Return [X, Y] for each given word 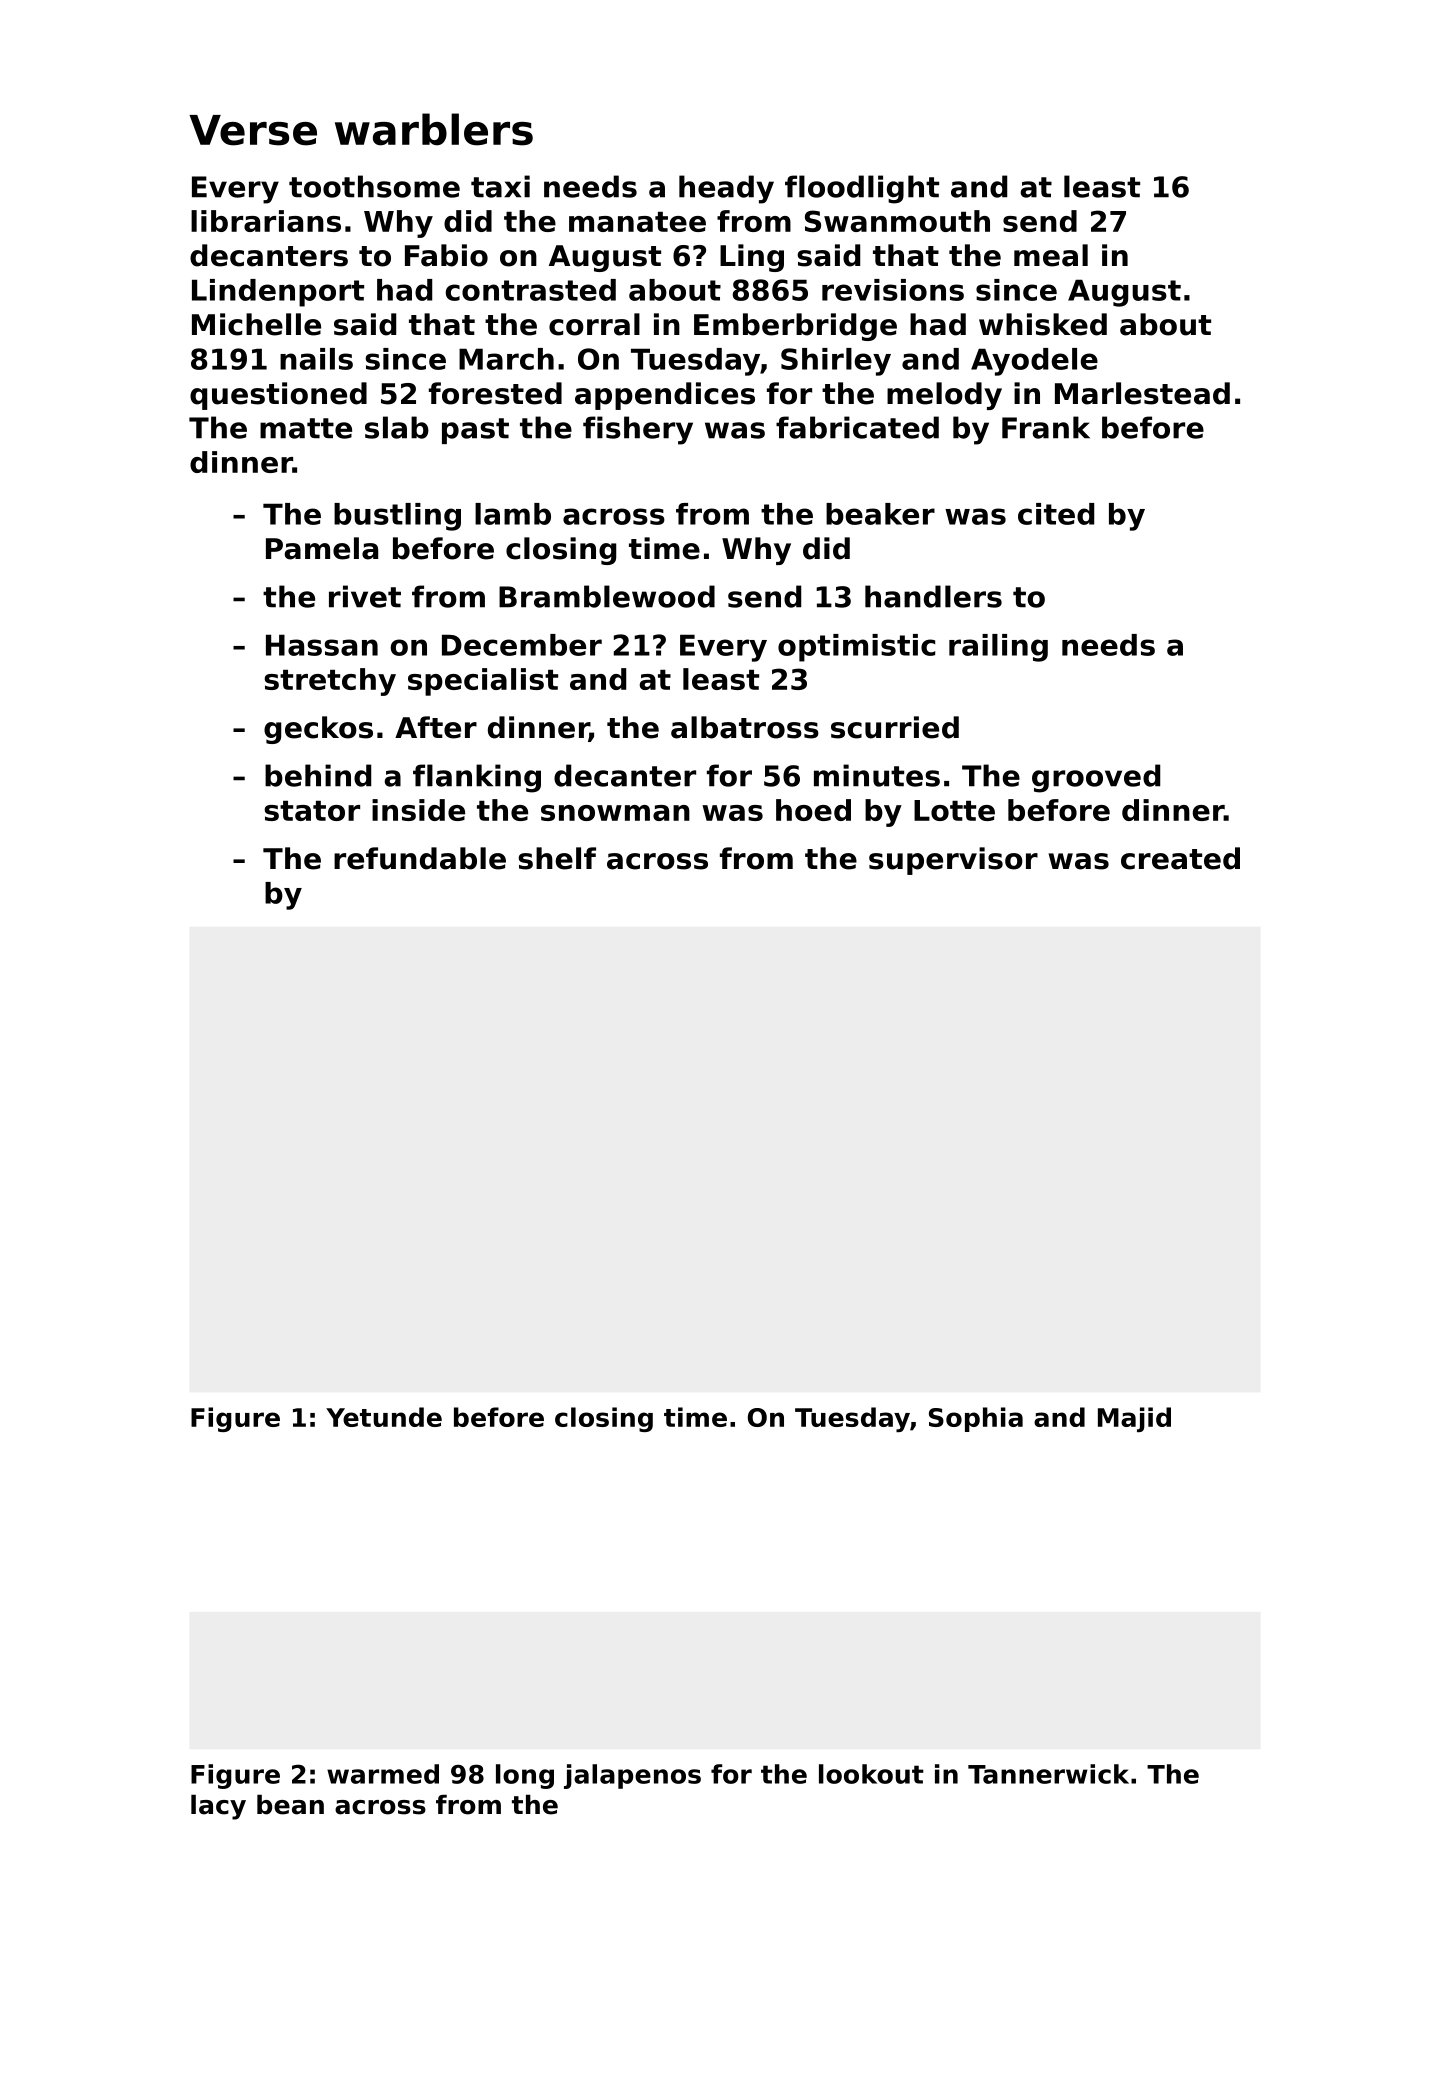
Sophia [976, 1419]
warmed [383, 1774]
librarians [266, 221]
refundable [420, 858]
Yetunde [384, 1417]
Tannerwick [1048, 1774]
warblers [434, 129]
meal [1051, 255]
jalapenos [632, 1776]
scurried [895, 727]
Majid [1134, 1419]
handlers [933, 596]
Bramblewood [607, 596]
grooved [1096, 778]
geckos [318, 730]
